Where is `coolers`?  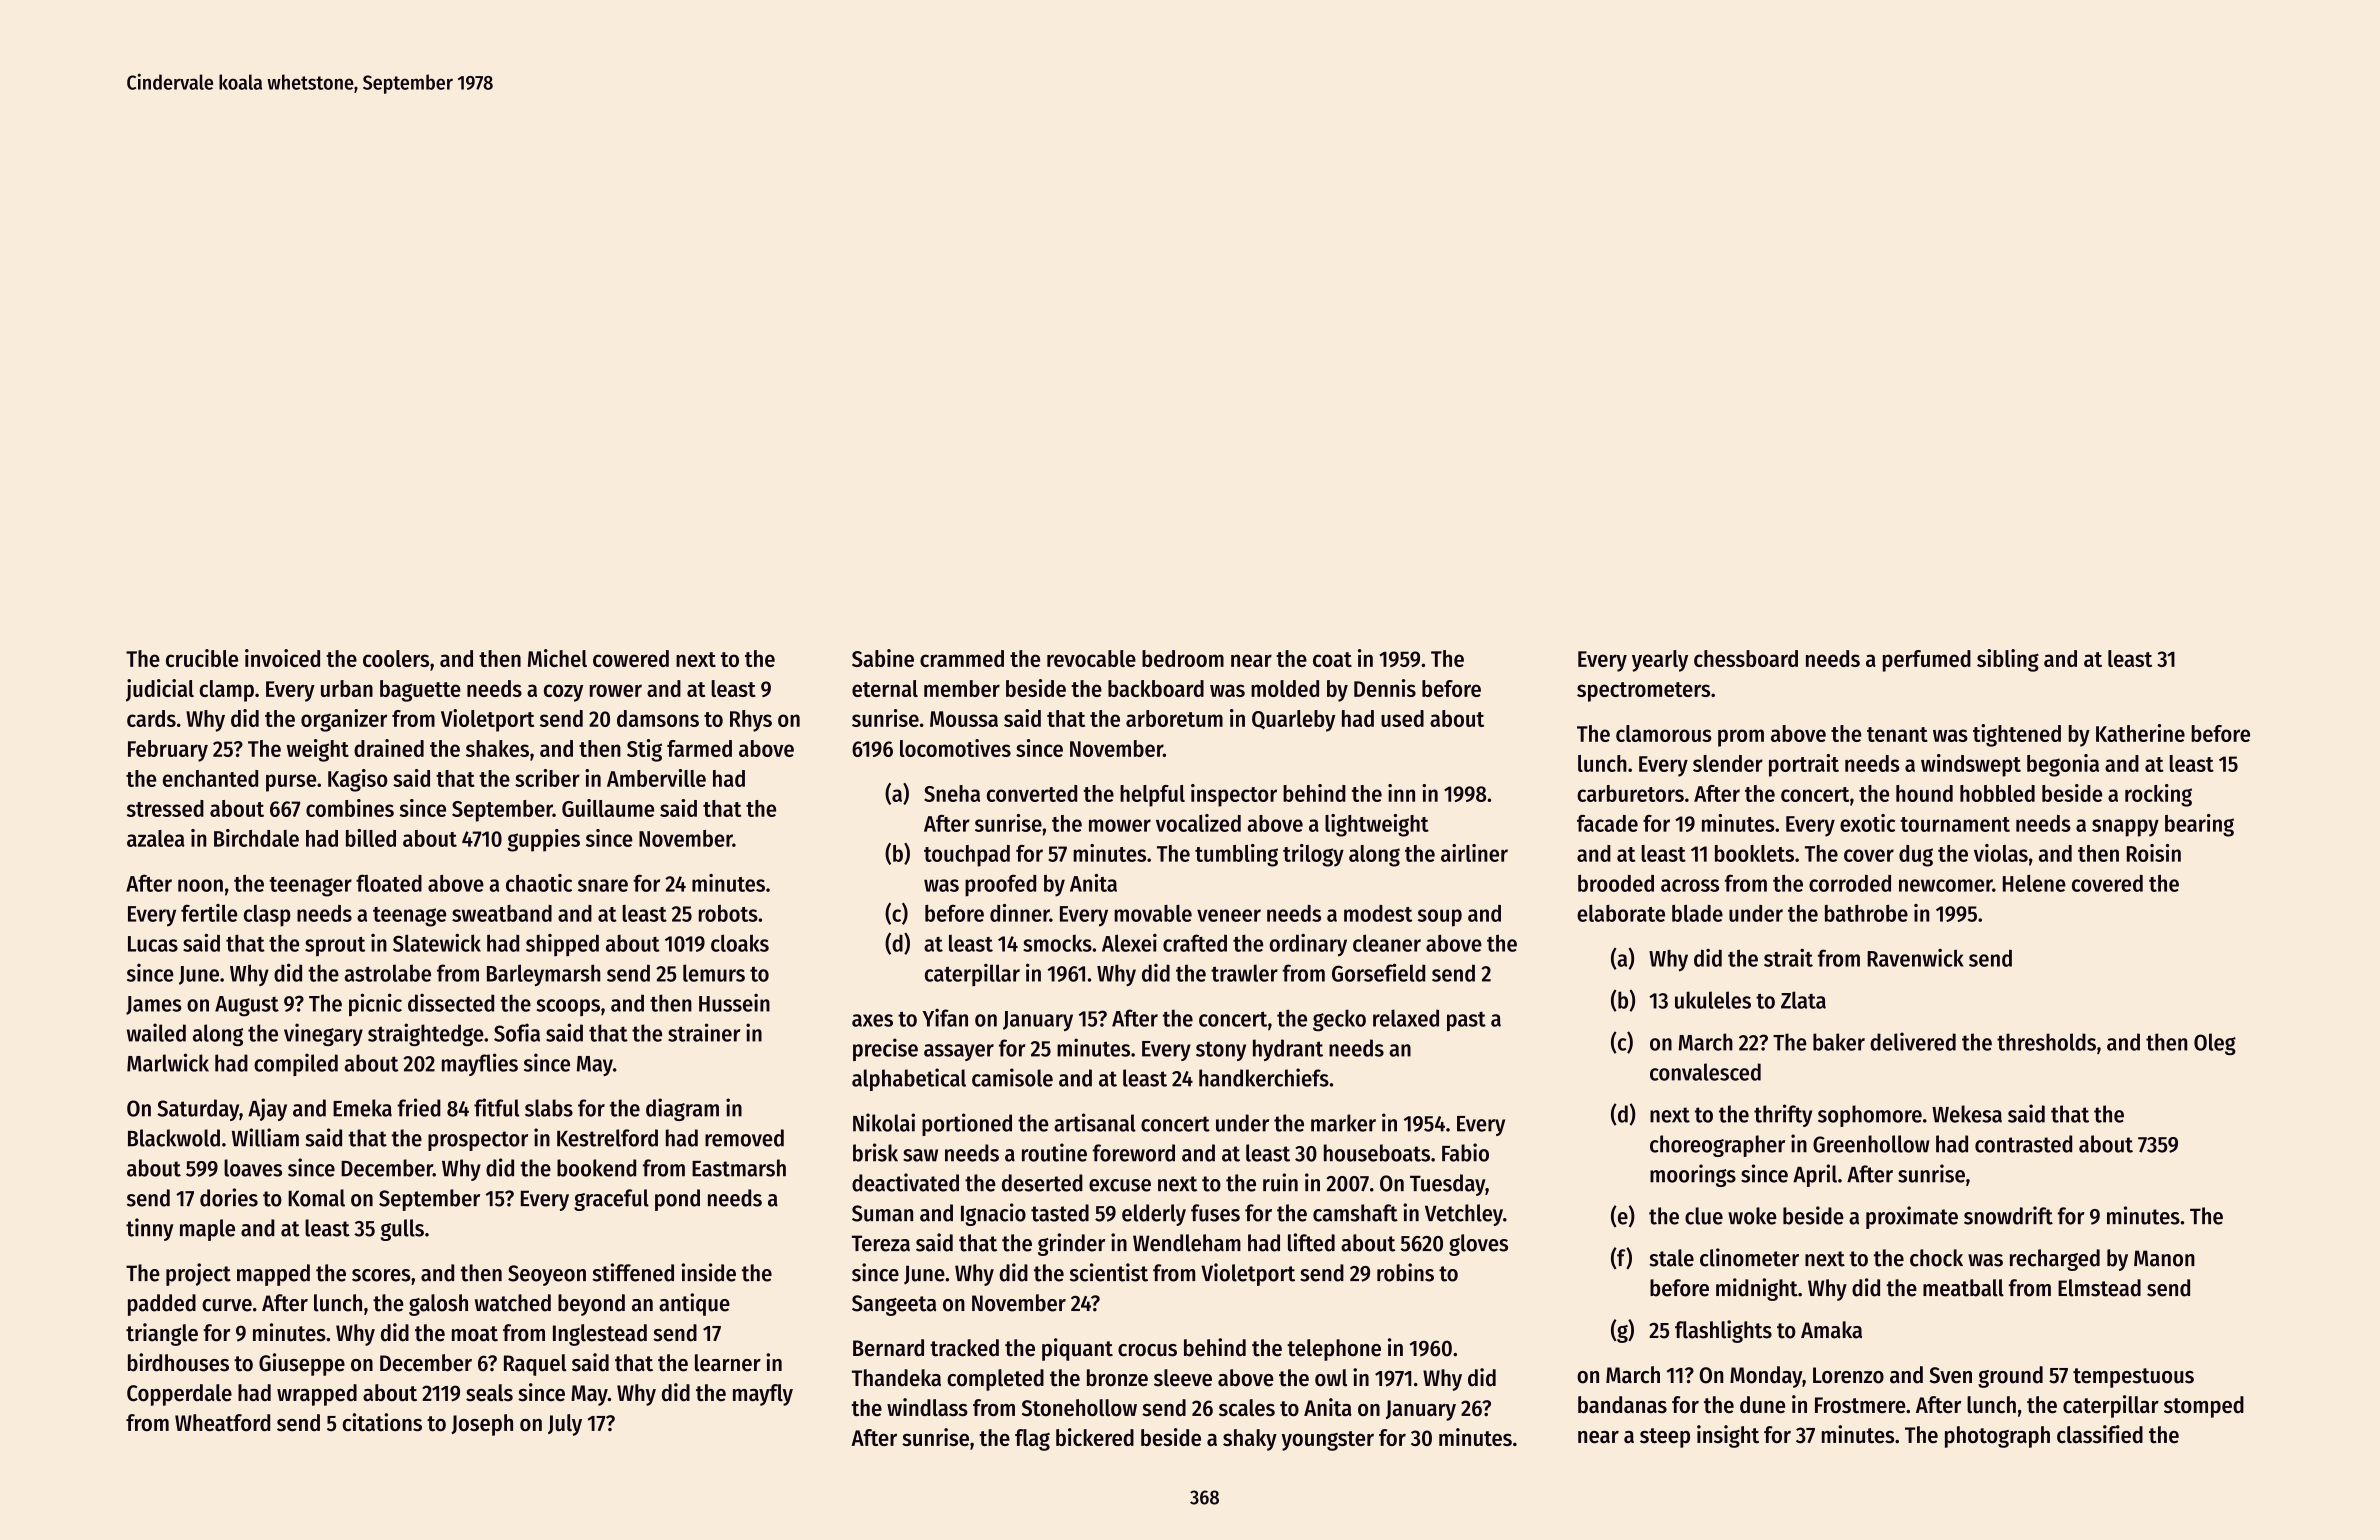
coolers is located at coordinates (396, 658).
